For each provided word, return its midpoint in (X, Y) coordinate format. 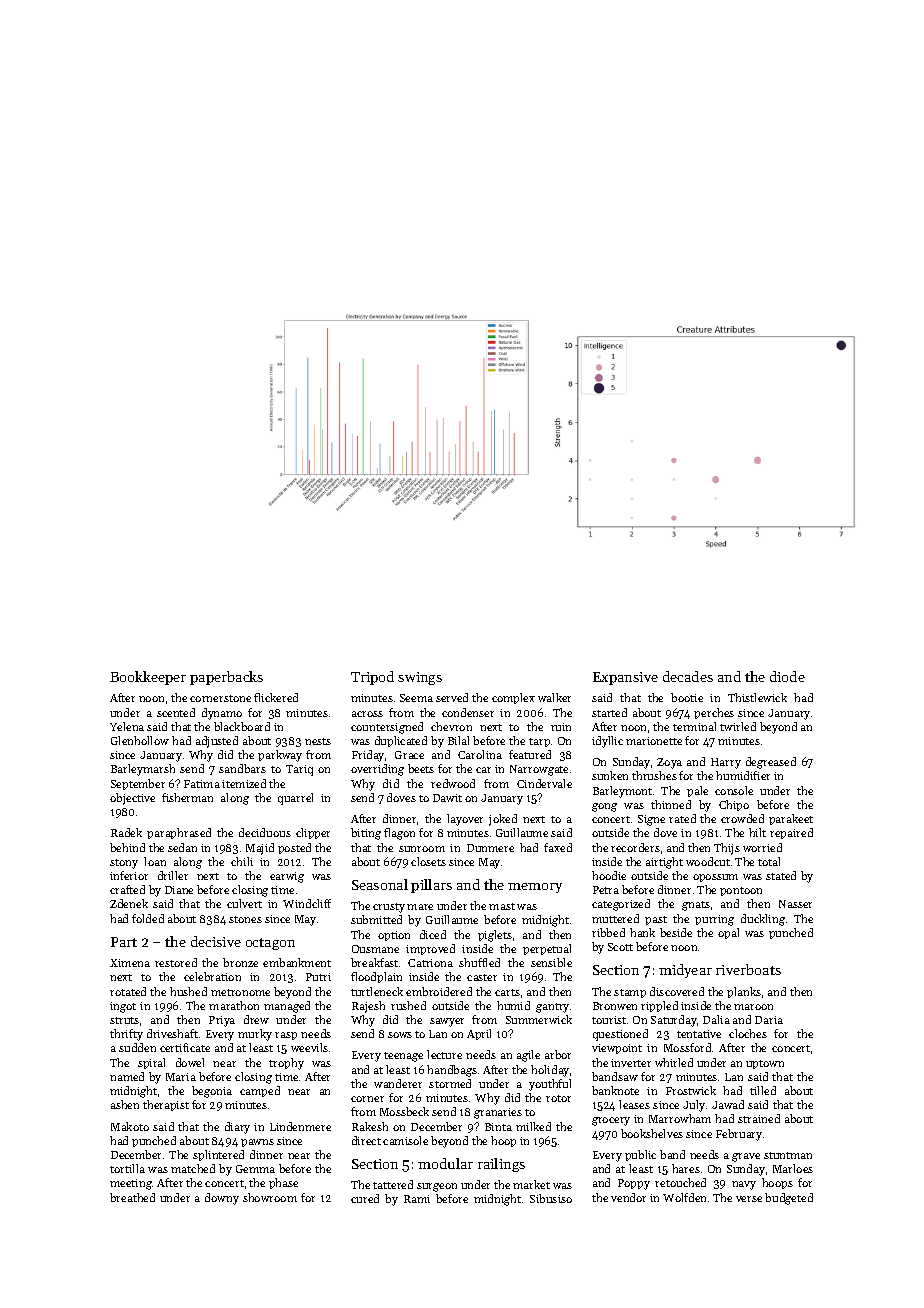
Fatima (202, 784)
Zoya (669, 763)
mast (502, 906)
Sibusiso (551, 1198)
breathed (132, 1197)
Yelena (127, 726)
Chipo (734, 805)
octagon (270, 944)
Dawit (447, 798)
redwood (453, 783)
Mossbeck (404, 1111)
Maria (181, 1077)
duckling (763, 920)
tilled (763, 1090)
